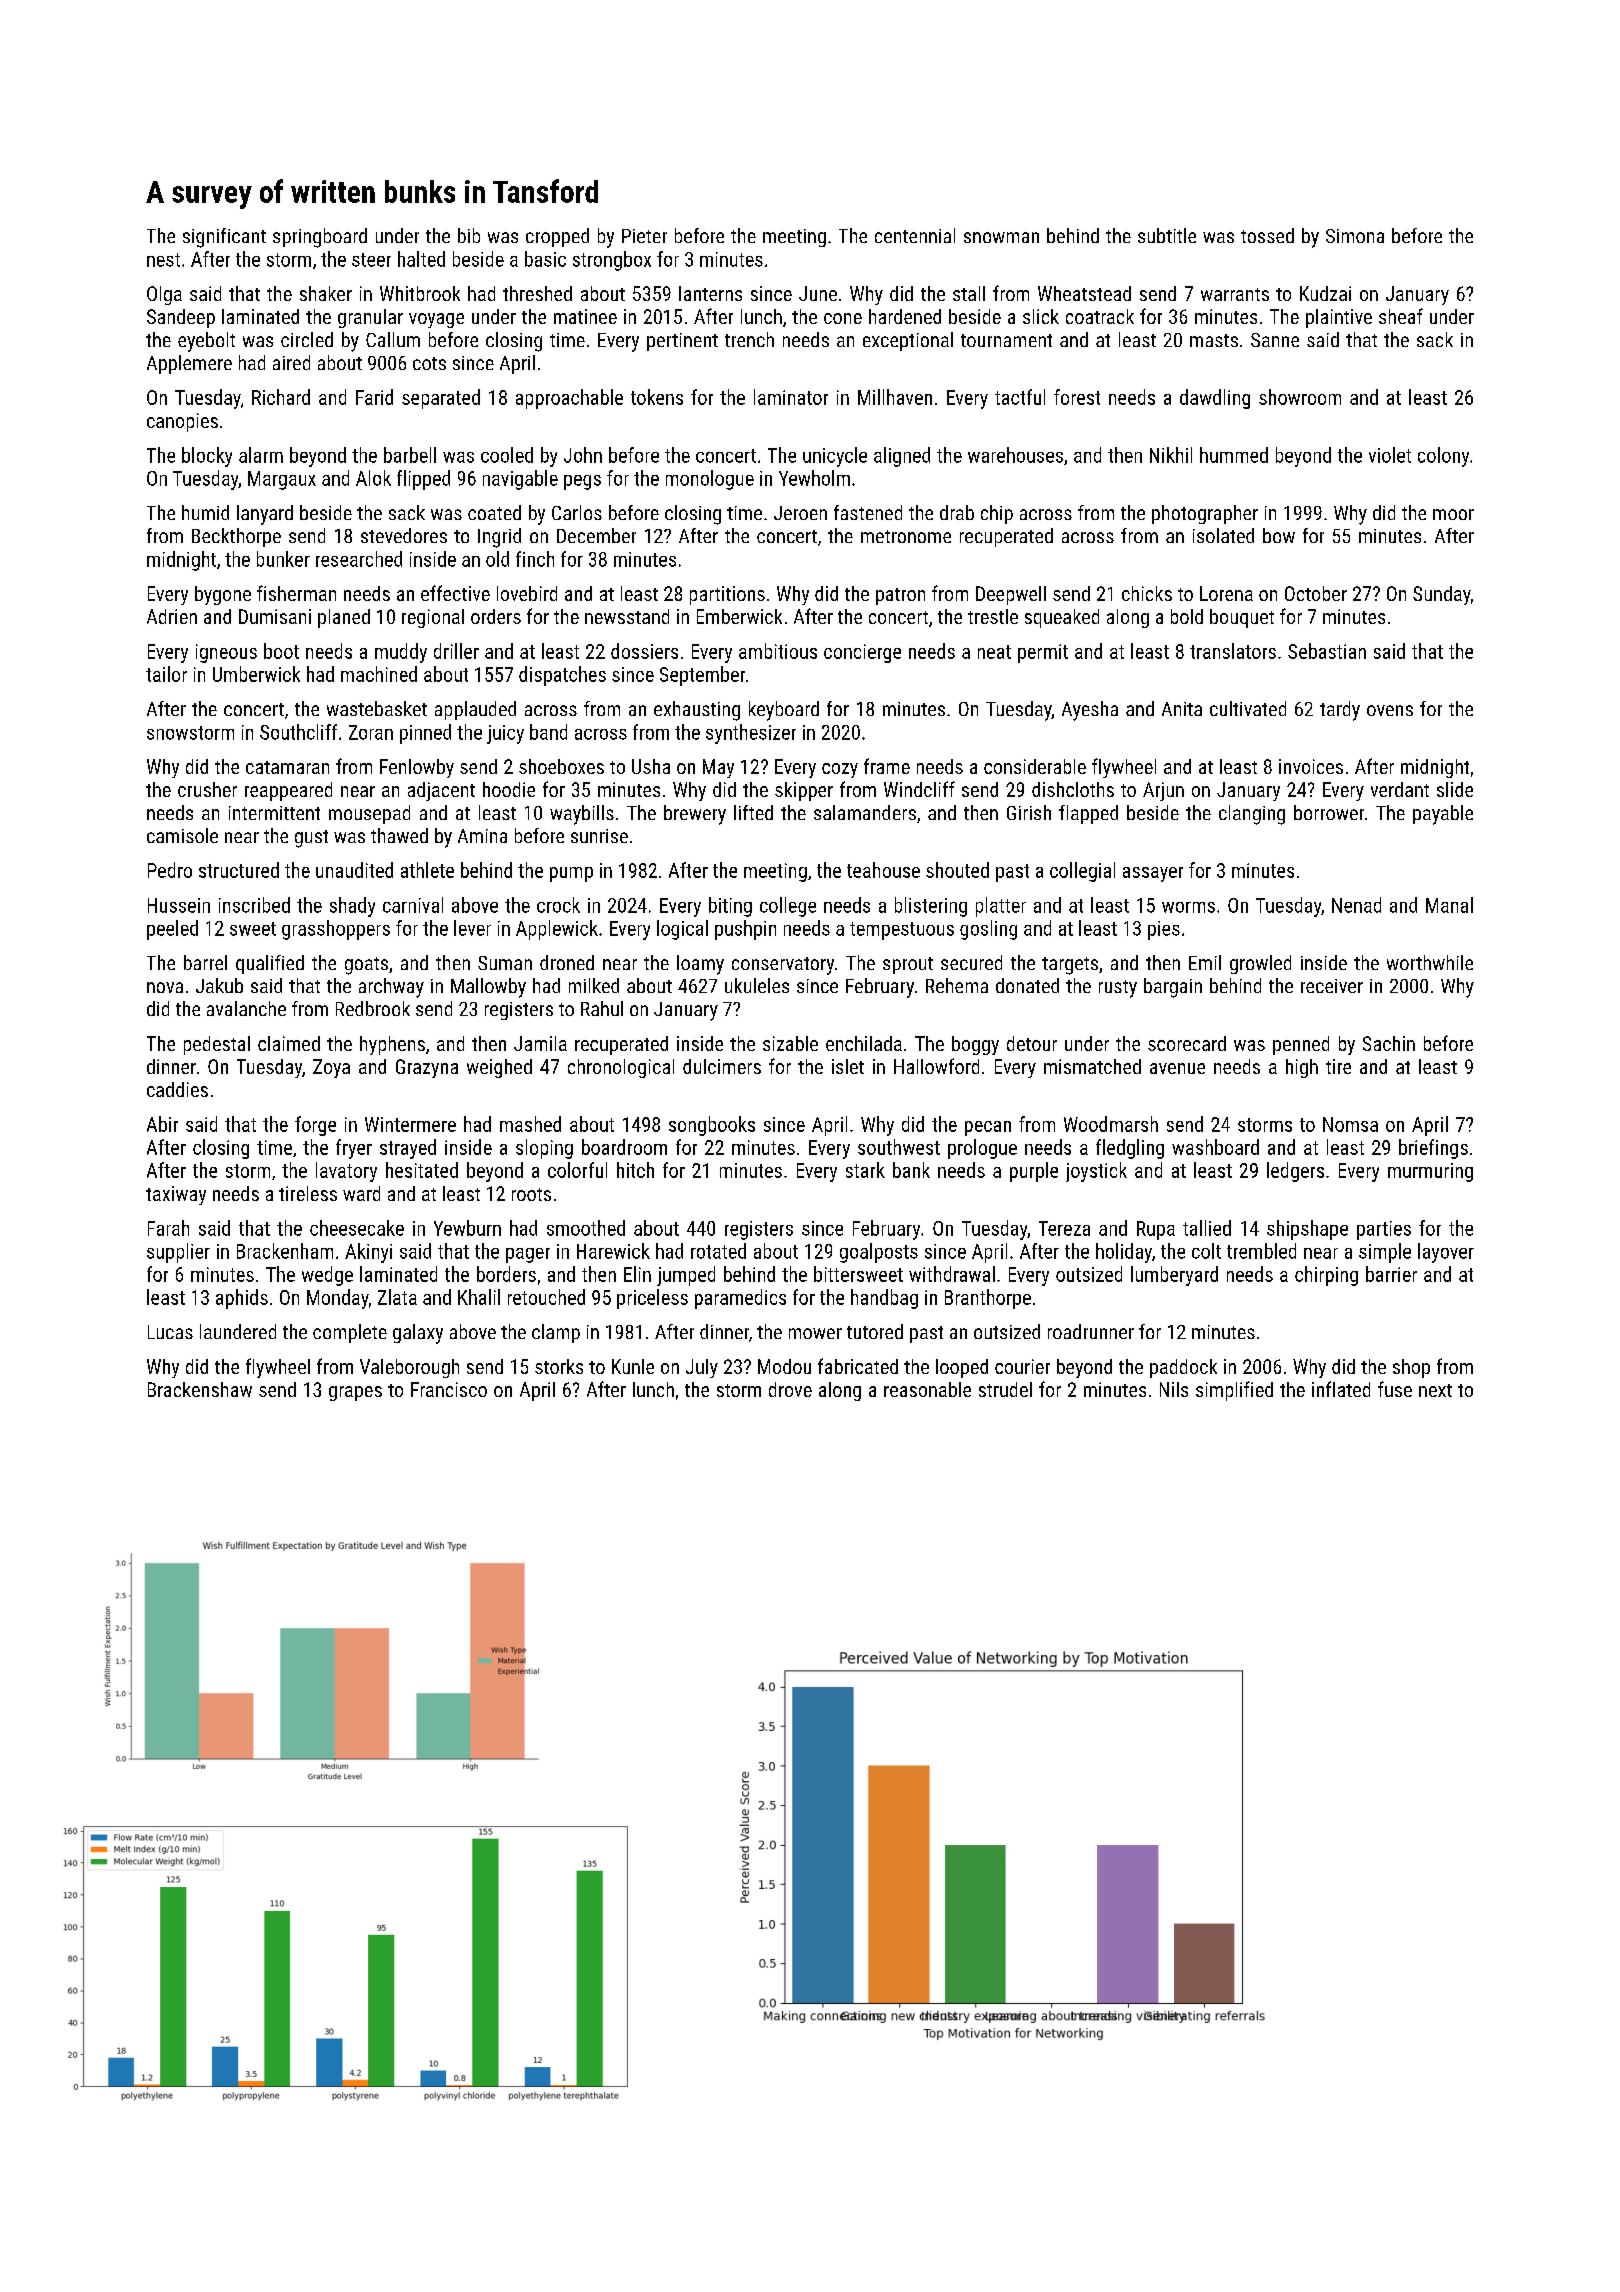 The width and height of the screenshot is (1620, 2292). I want to click on Pedro, so click(170, 870).
